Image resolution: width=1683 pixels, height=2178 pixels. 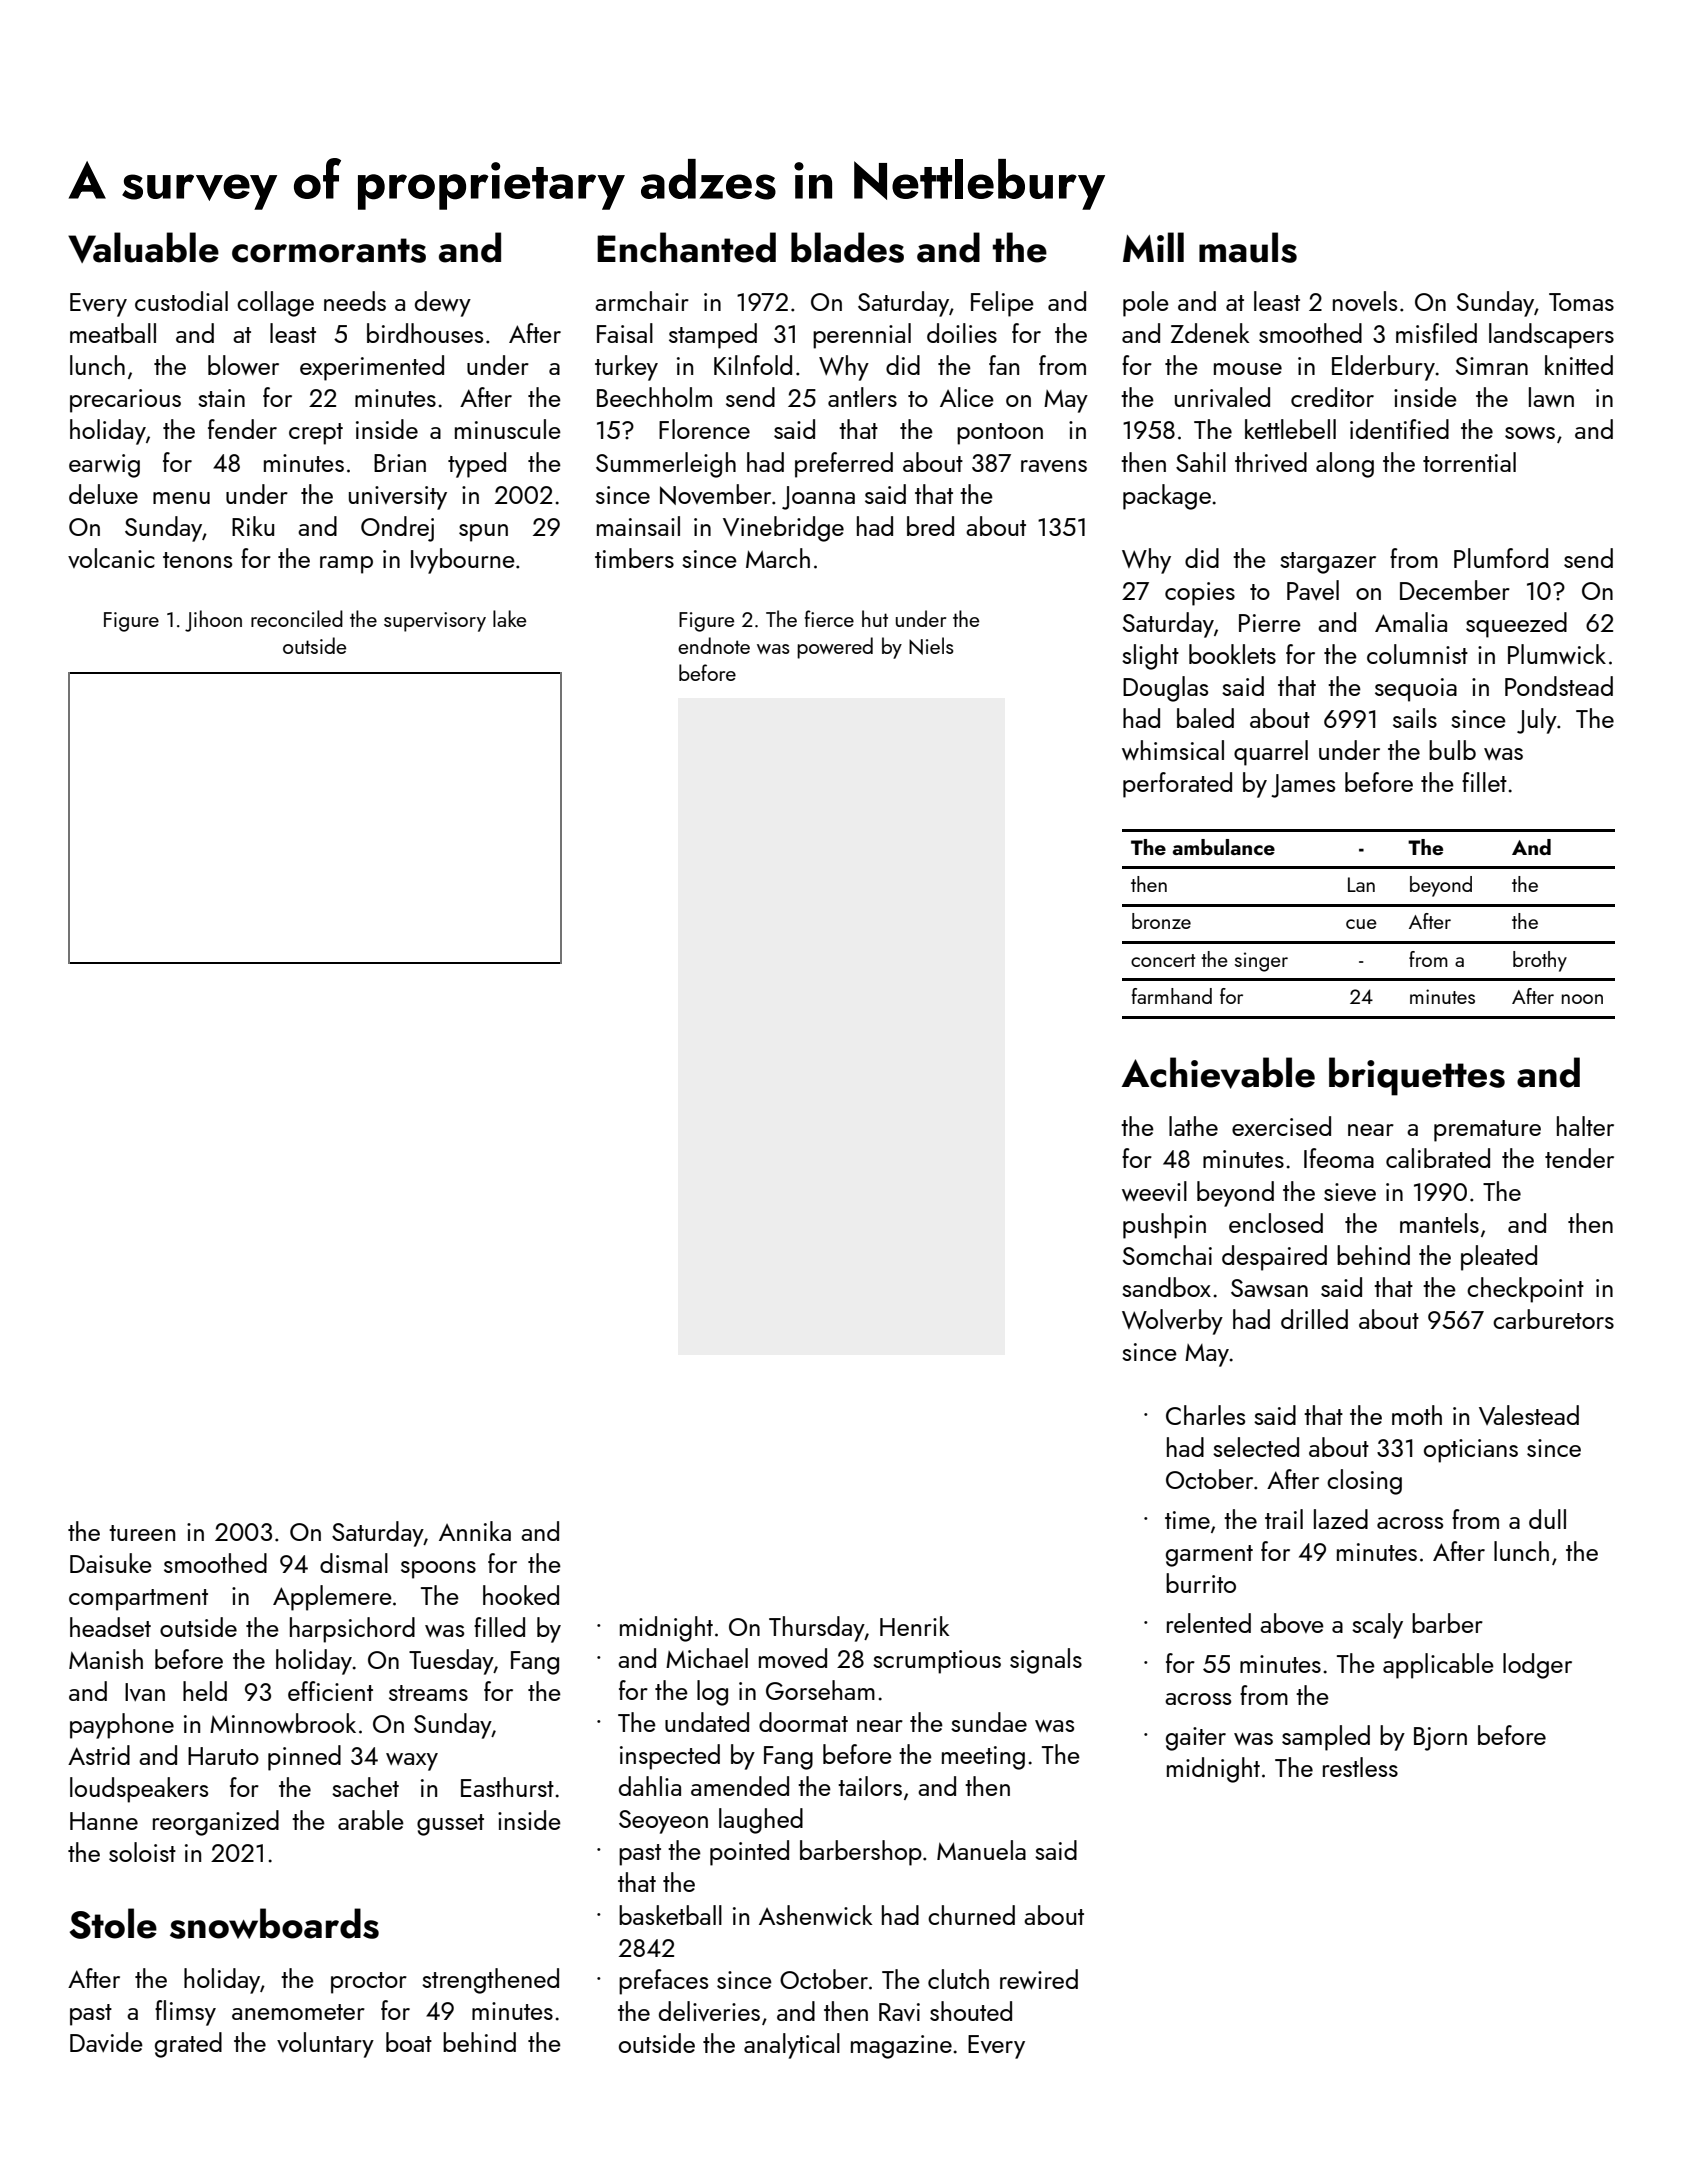 I want to click on lodger, so click(x=1537, y=1666).
